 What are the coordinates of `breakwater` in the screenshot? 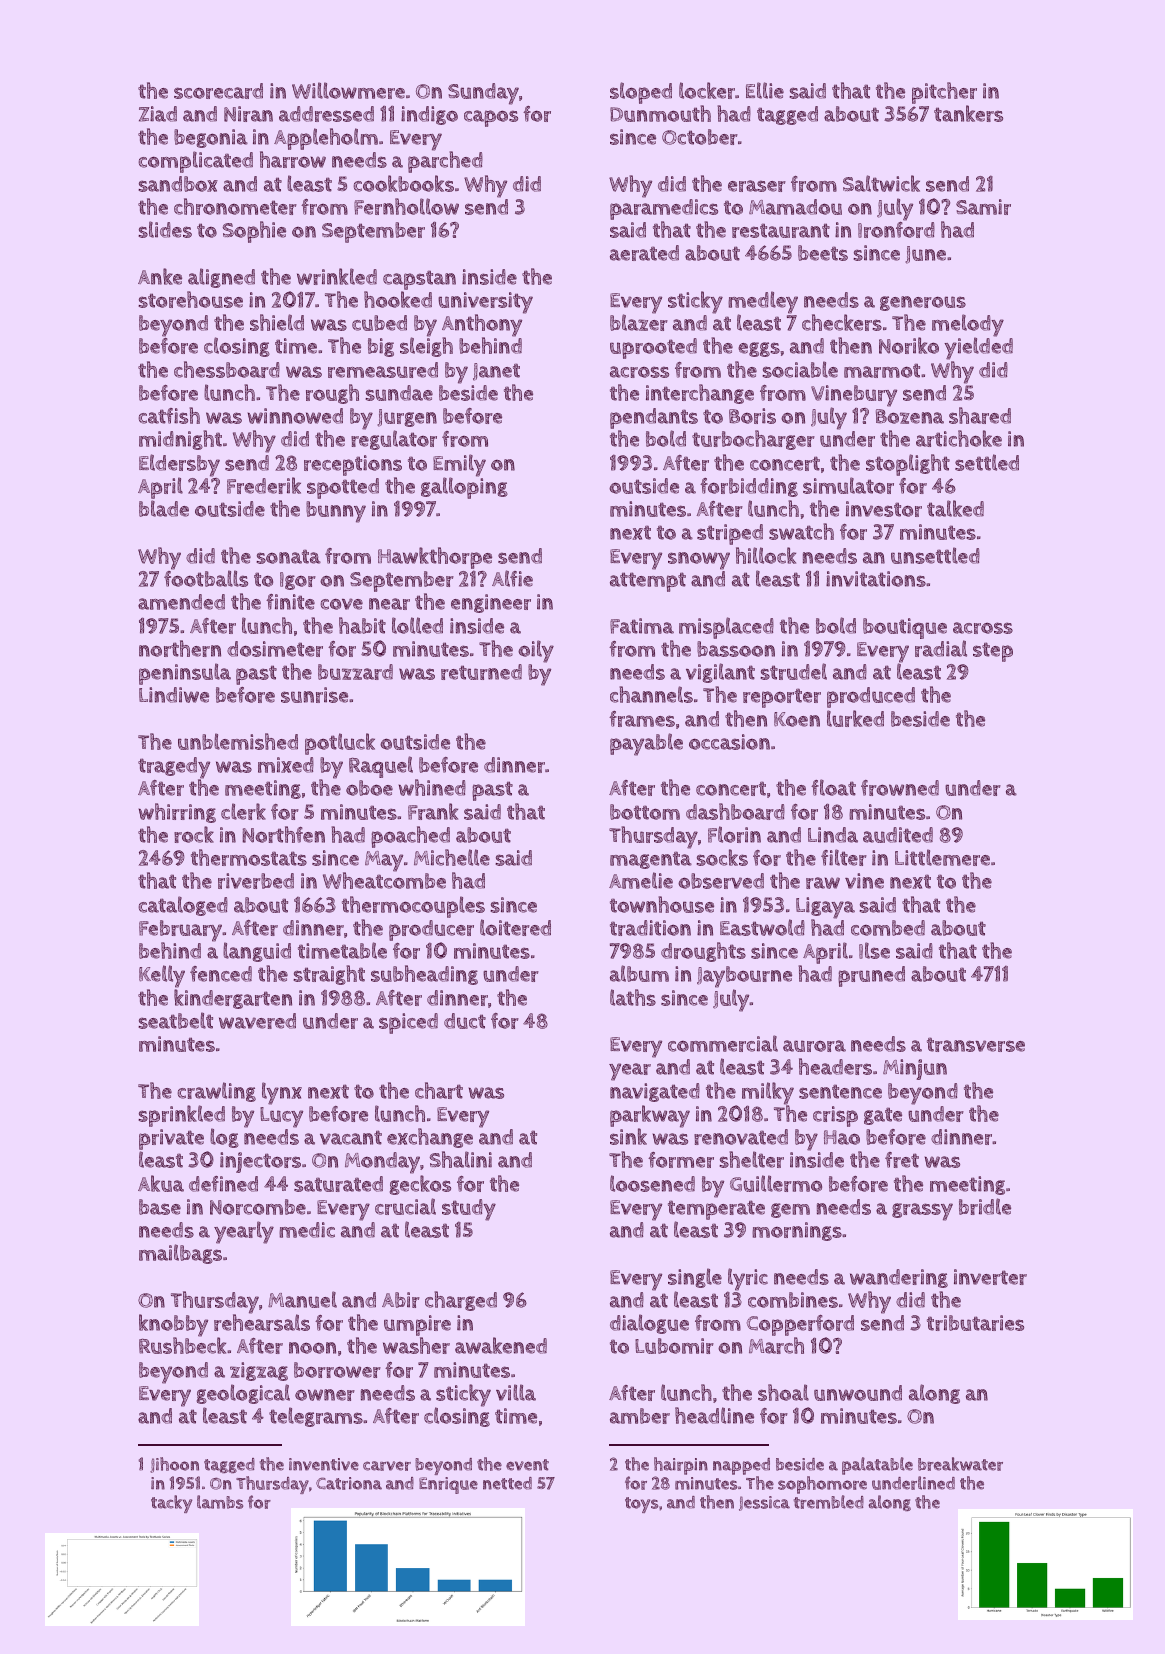 It's located at (960, 1464).
